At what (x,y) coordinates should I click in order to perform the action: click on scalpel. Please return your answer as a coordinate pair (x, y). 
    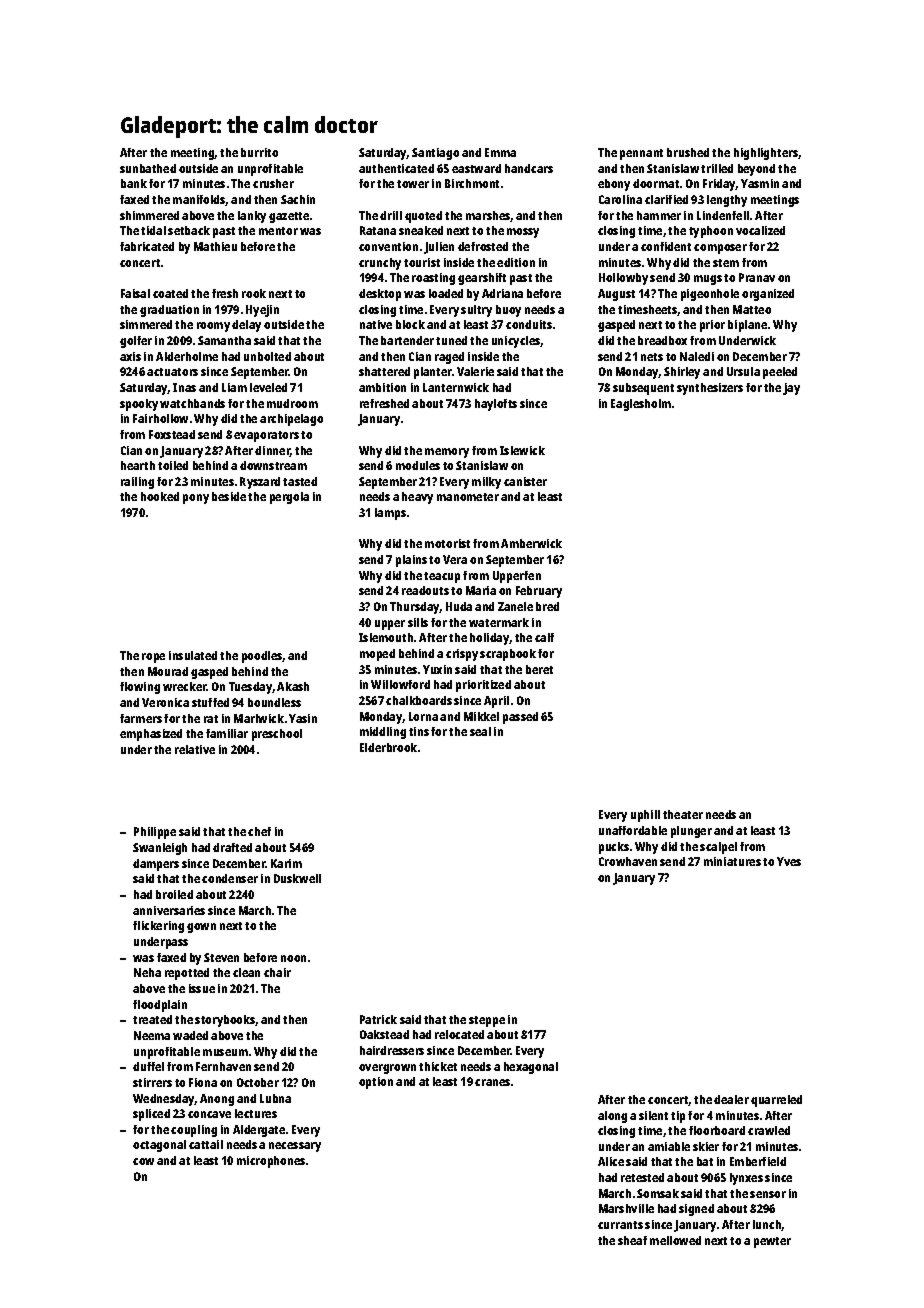
    Looking at the image, I should click on (718, 848).
